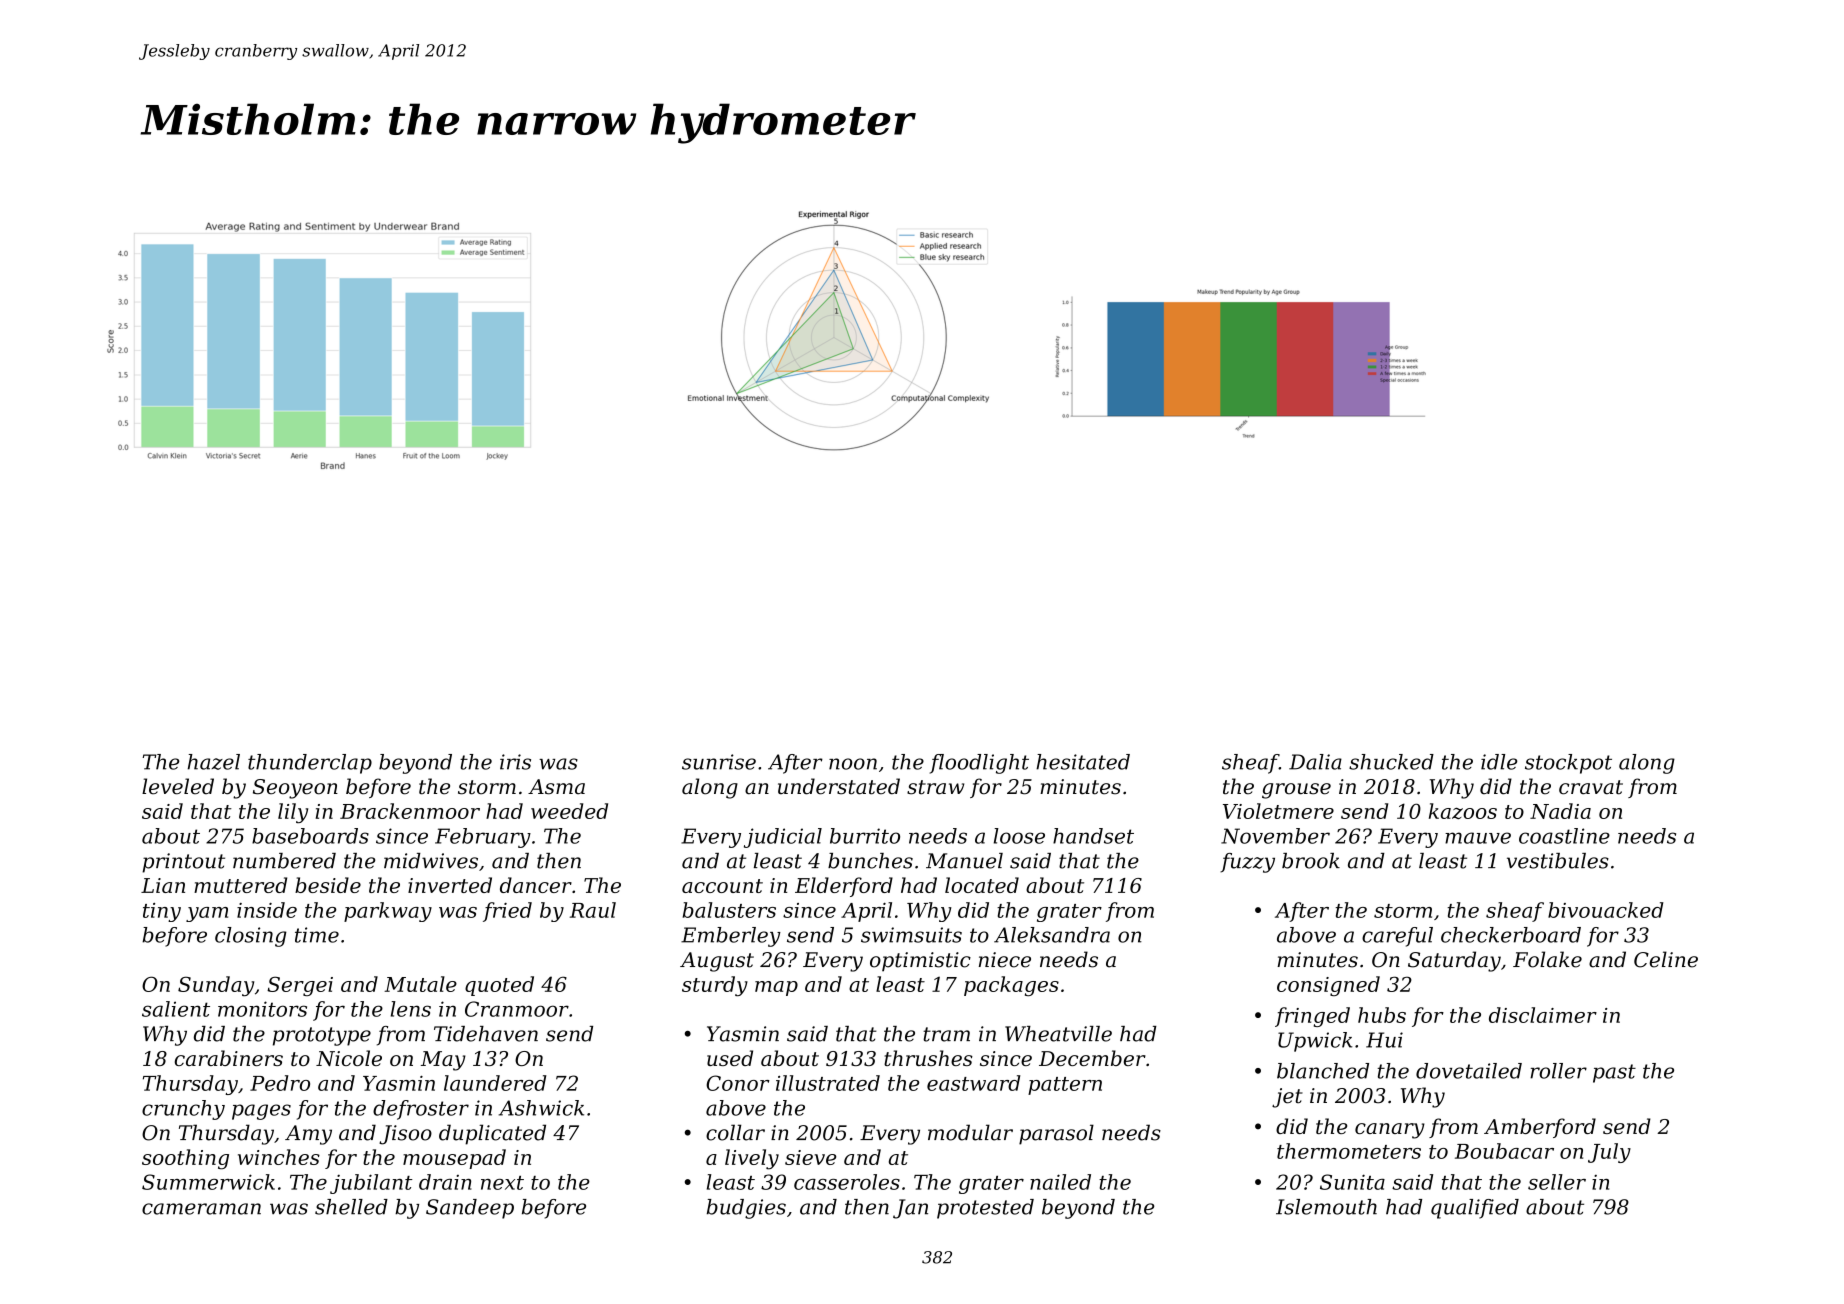 The width and height of the screenshot is (1844, 1304). Describe the element at coordinates (251, 937) in the screenshot. I see `closing` at that location.
